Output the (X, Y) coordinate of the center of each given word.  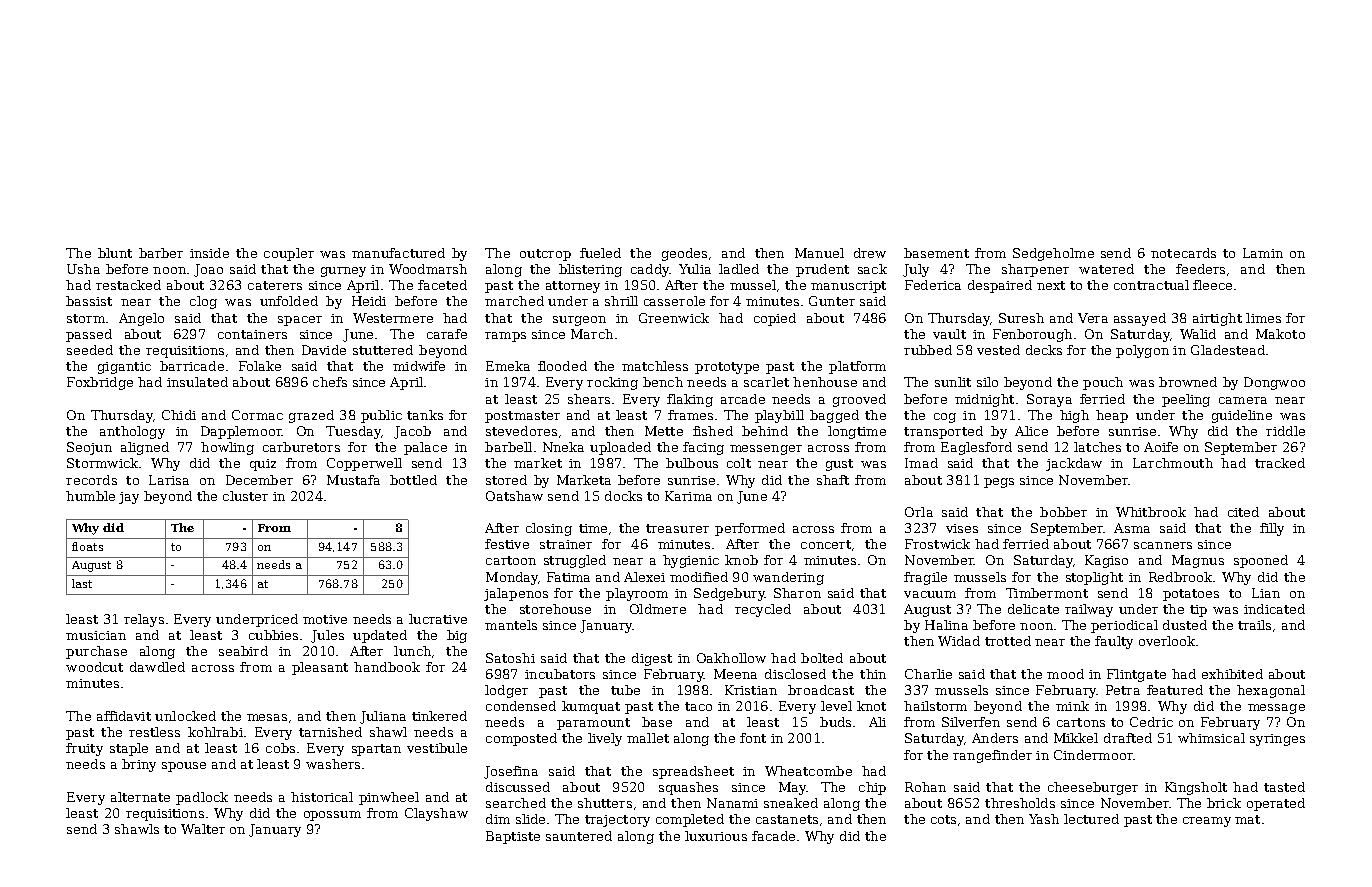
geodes (684, 254)
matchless (655, 366)
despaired (1000, 286)
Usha (83, 269)
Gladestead (1228, 350)
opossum (332, 816)
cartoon (511, 560)
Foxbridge (100, 383)
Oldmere (658, 609)
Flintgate (1136, 675)
